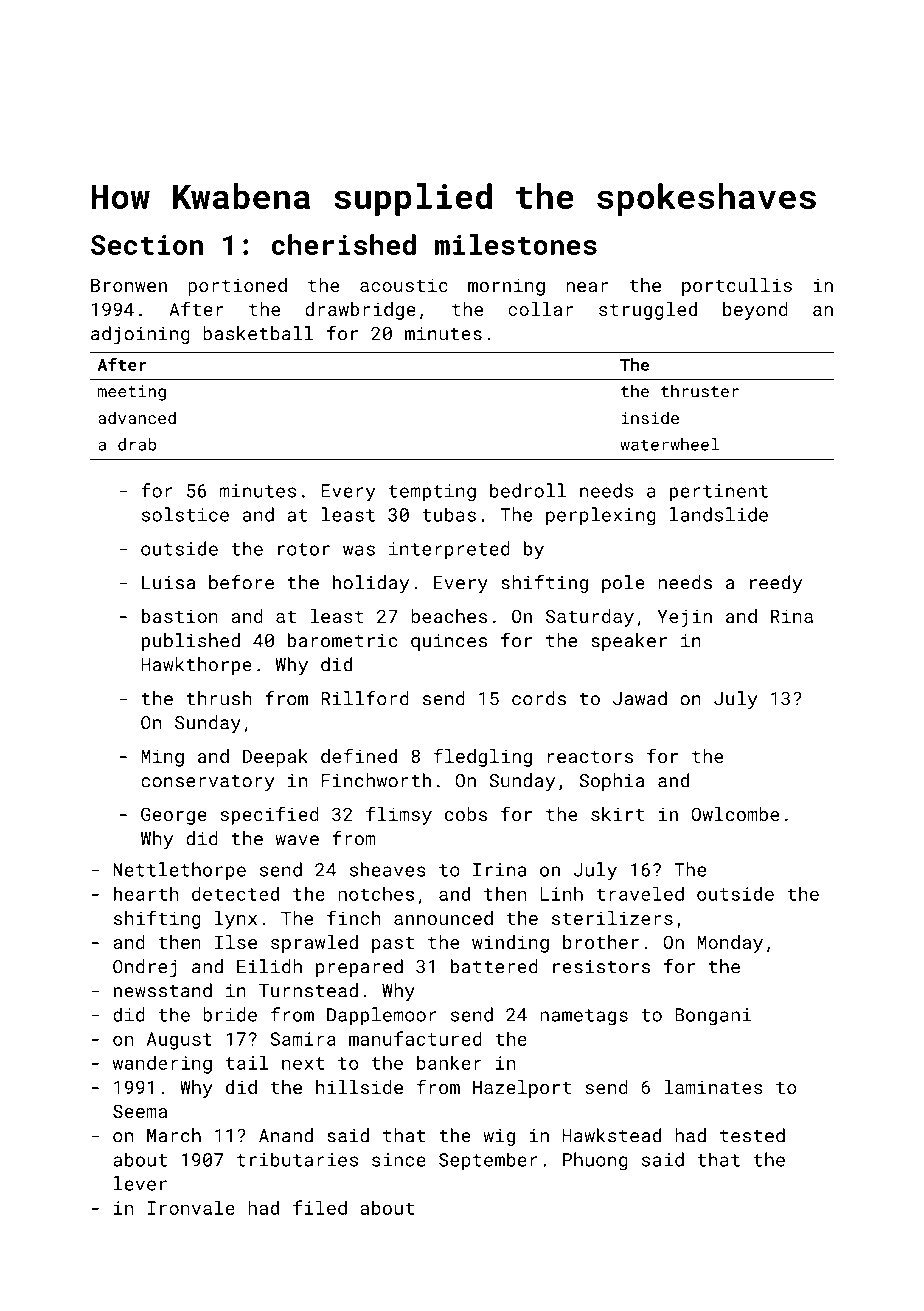 The width and height of the page is (924, 1311). What do you see at coordinates (344, 244) in the page?
I see `cherished` at bounding box center [344, 244].
